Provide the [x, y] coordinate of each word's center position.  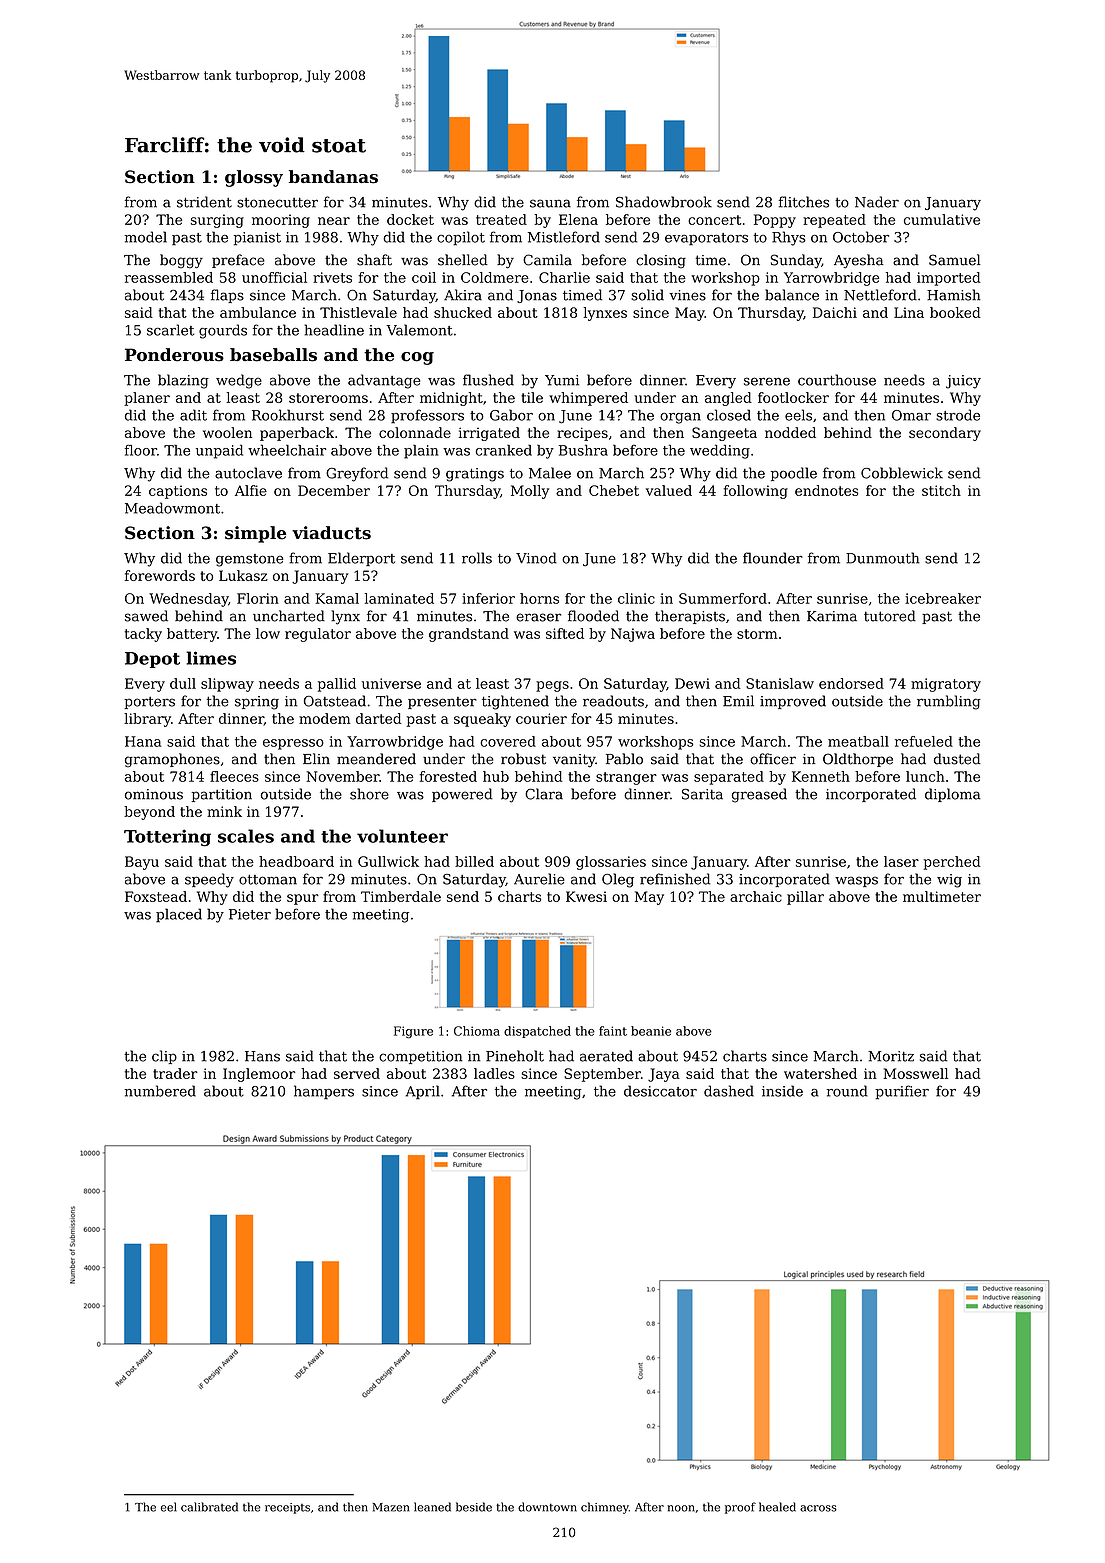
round [847, 1091]
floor [141, 450]
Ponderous [174, 355]
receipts [287, 1508]
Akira [463, 295]
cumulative [942, 219]
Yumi [562, 380]
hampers [324, 1092]
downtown [547, 1507]
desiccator [660, 1091]
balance [792, 295]
